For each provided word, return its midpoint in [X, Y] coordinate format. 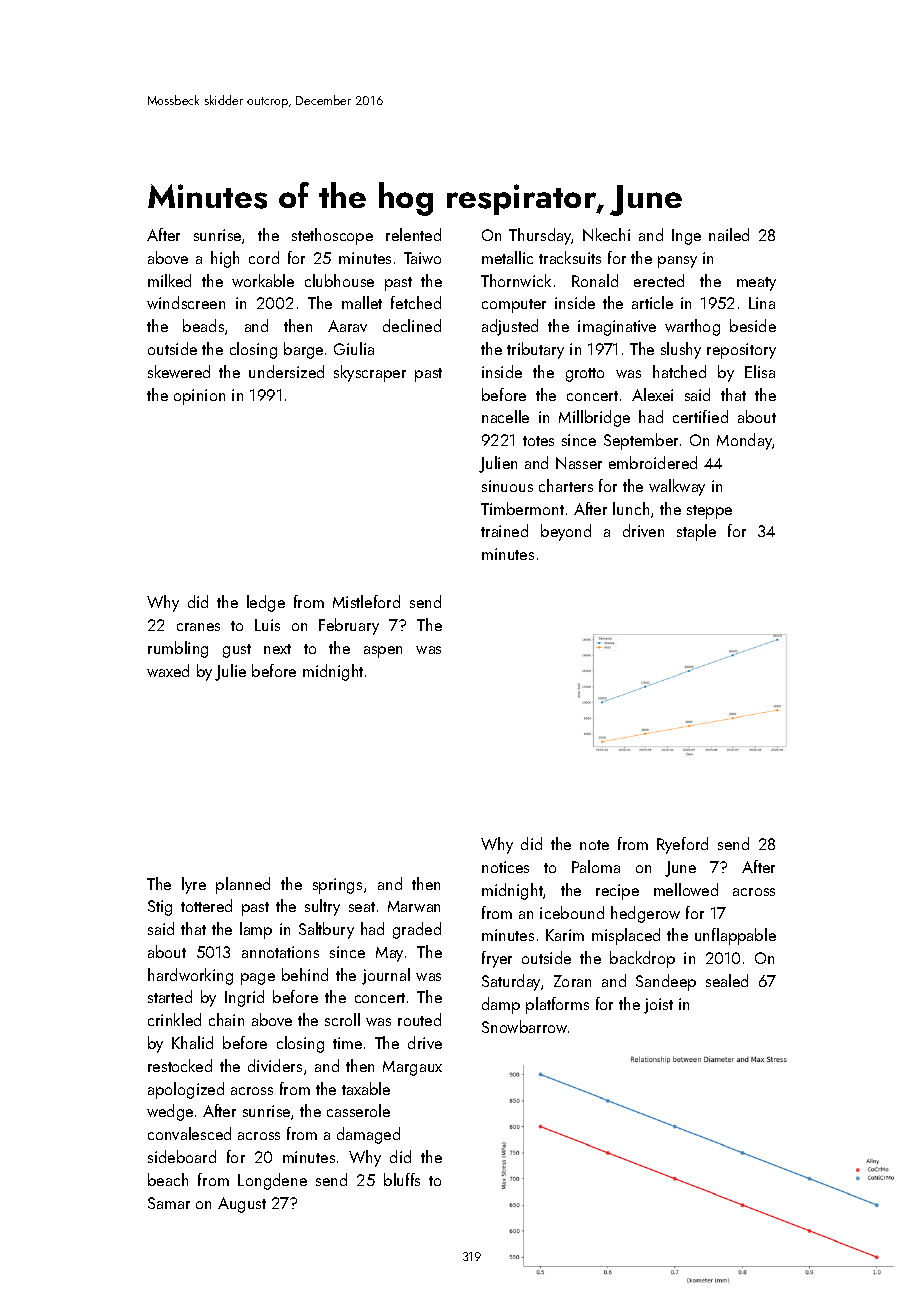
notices [505, 867]
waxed [168, 670]
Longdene [272, 1181]
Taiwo [422, 258]
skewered [179, 371]
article [652, 302]
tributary [535, 350]
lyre [194, 885]
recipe [617, 892]
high [225, 259]
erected [659, 280]
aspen [383, 652]
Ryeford [682, 845]
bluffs [402, 1179]
